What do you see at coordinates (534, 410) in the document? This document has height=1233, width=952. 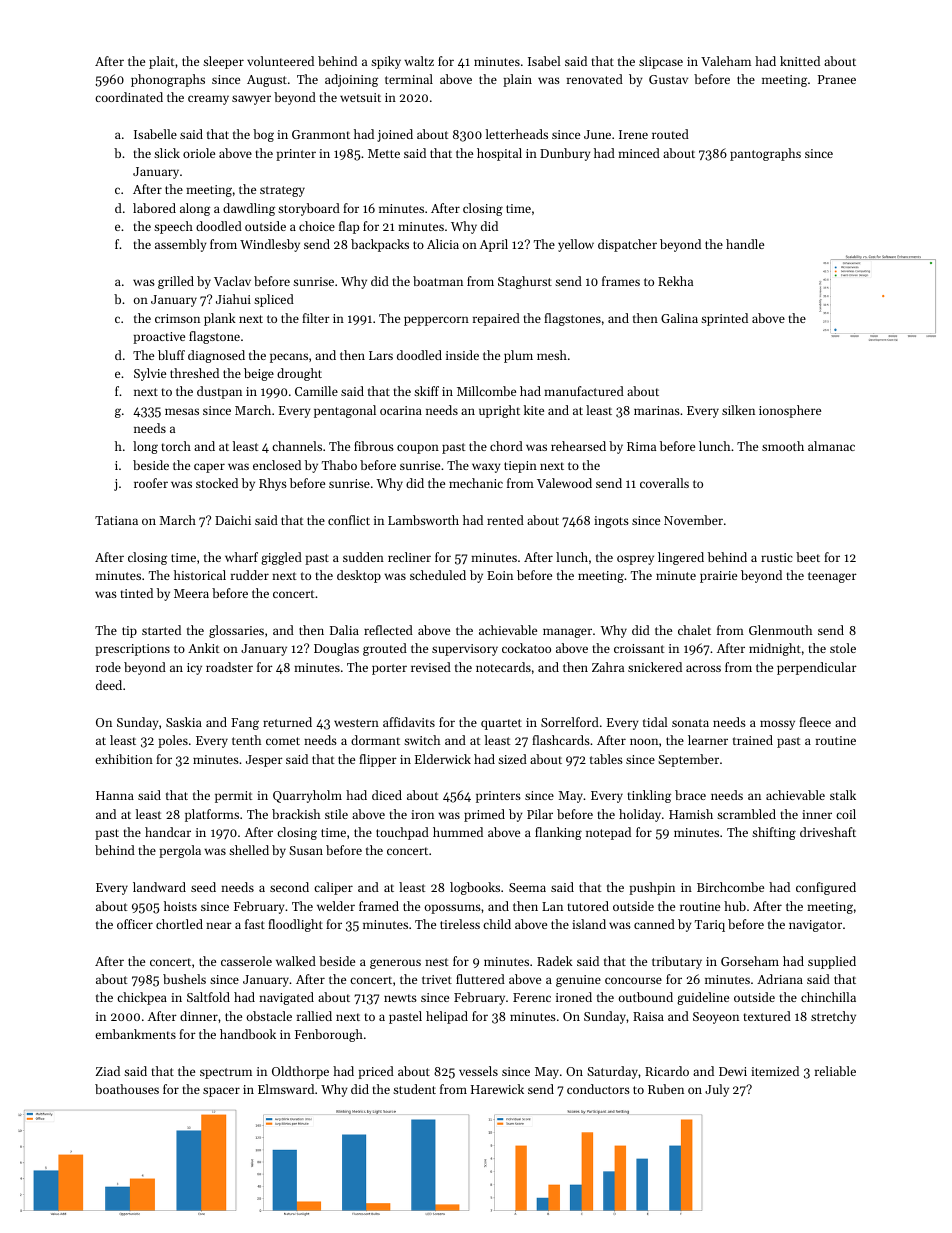 I see `kite` at bounding box center [534, 410].
